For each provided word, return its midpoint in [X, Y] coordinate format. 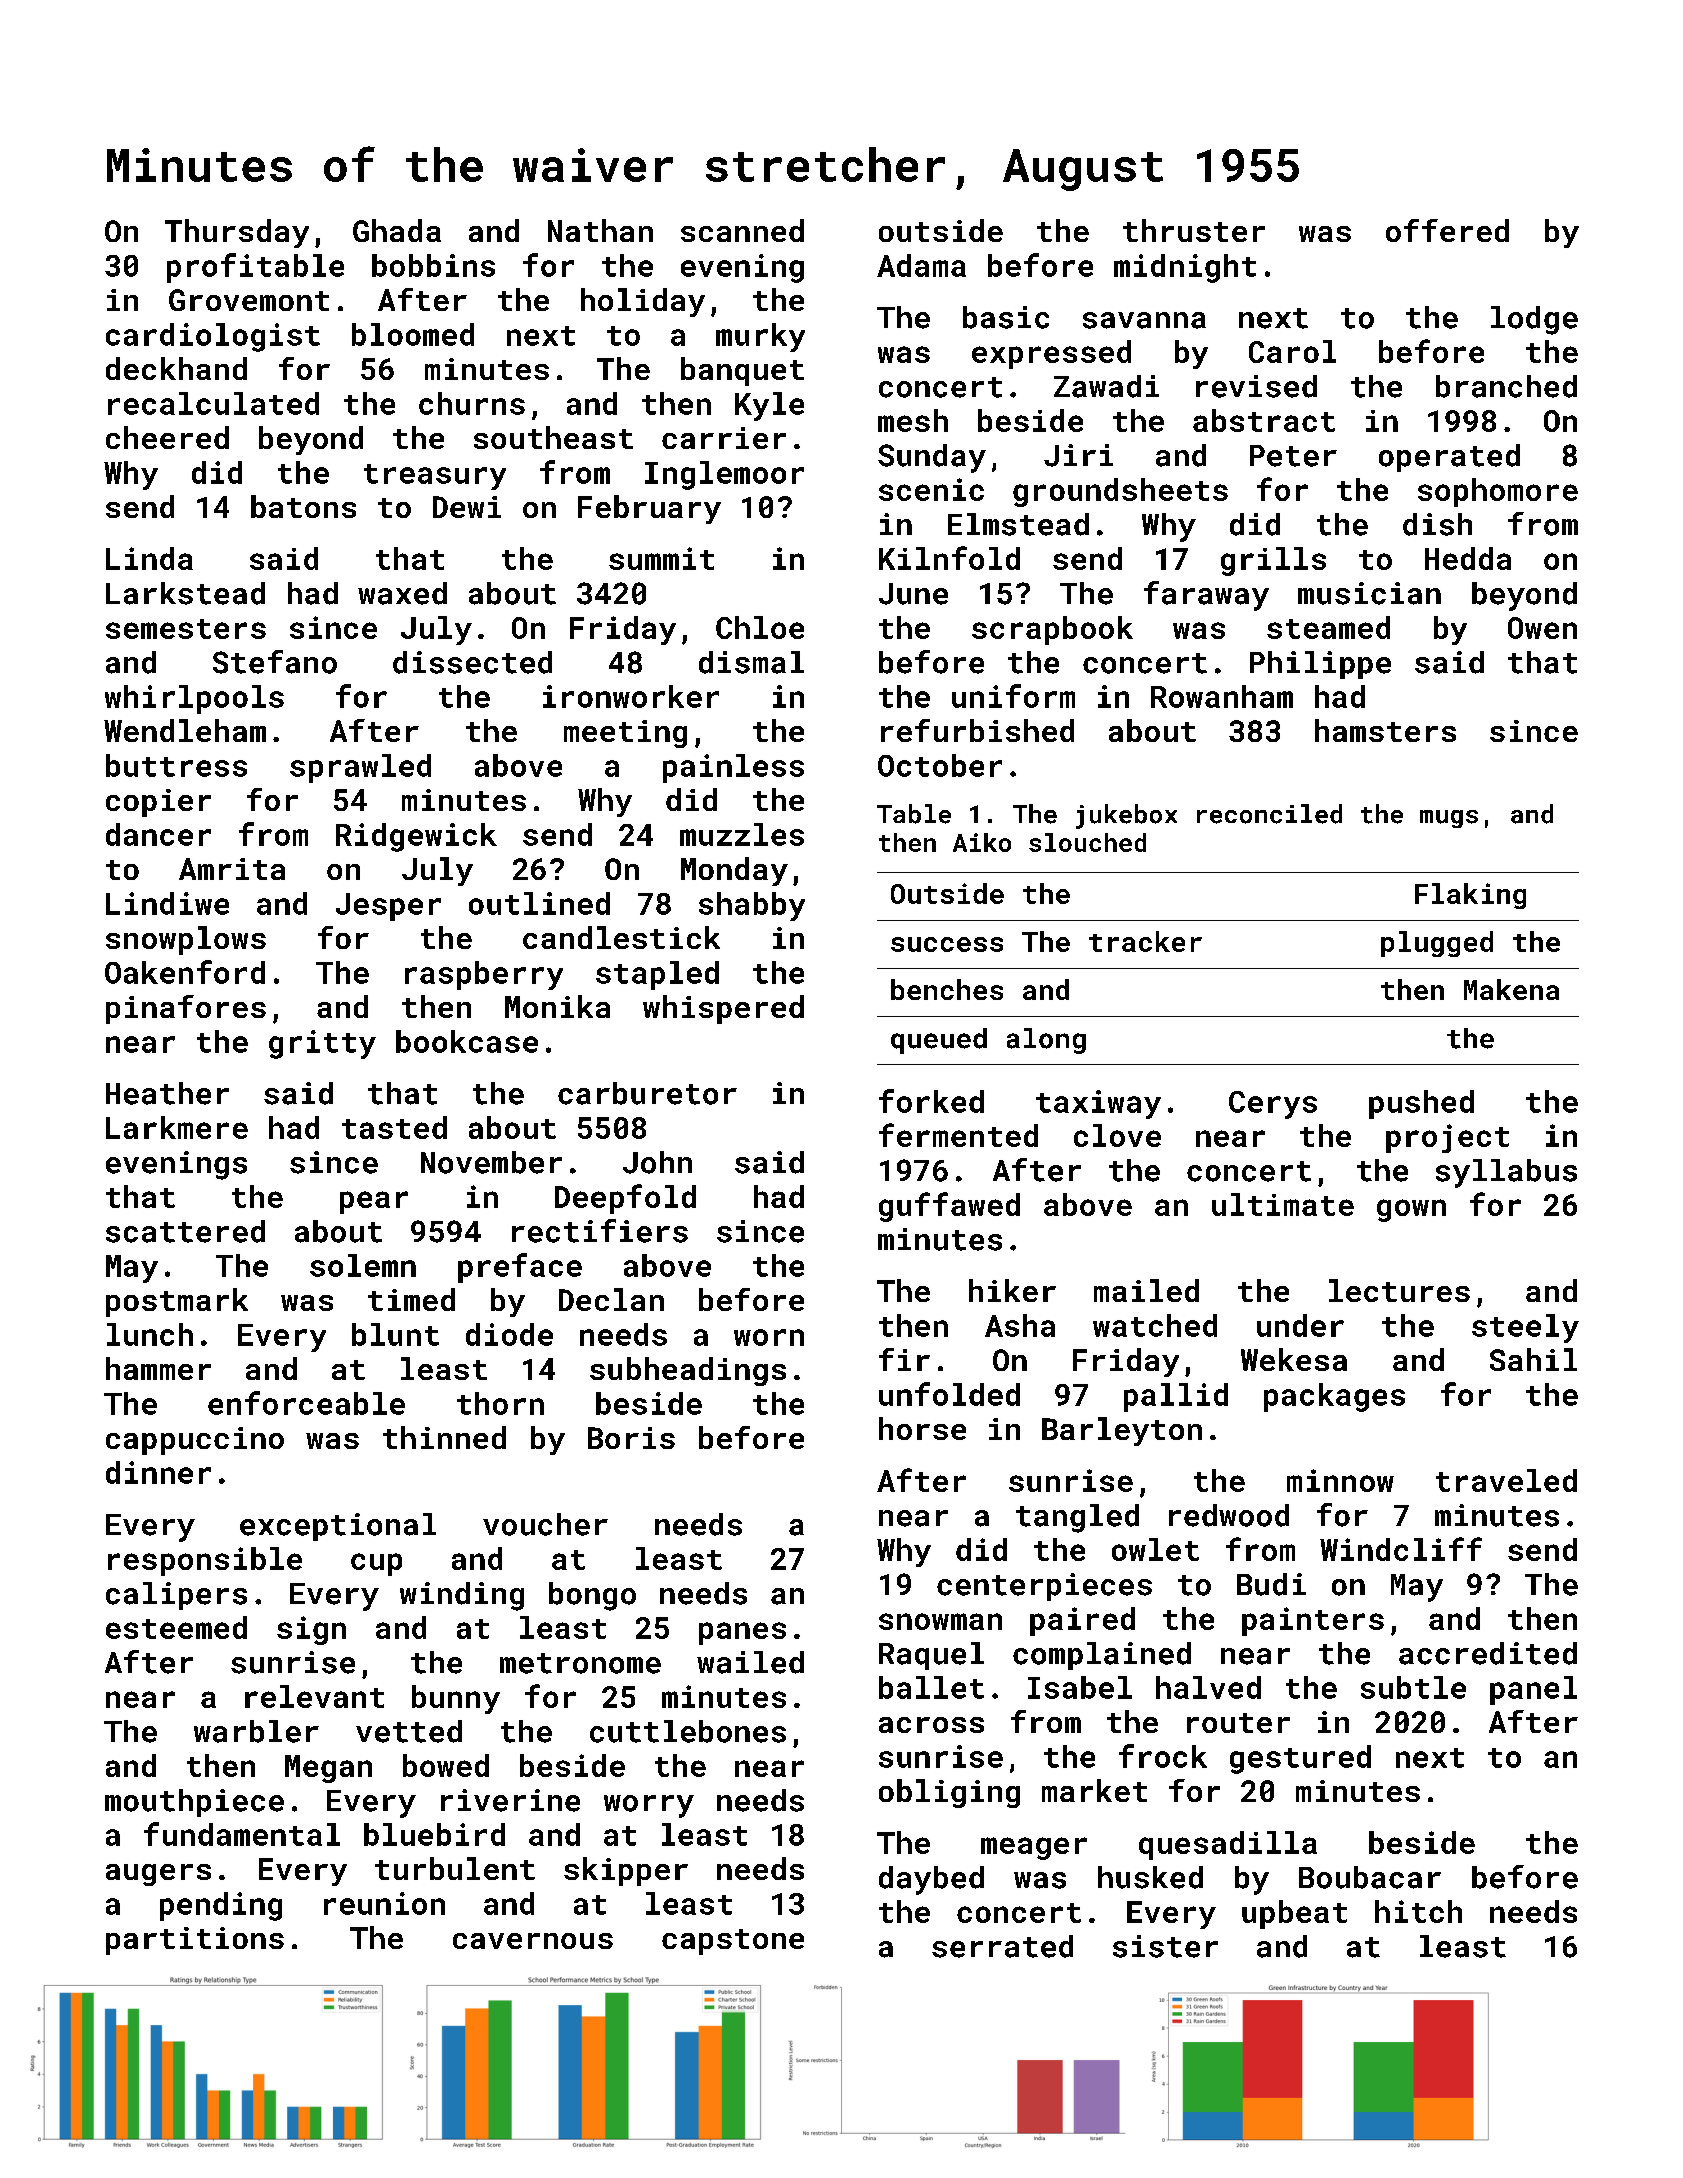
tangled [1077, 1518]
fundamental [242, 1834]
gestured [1300, 1759]
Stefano [275, 662]
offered [1447, 230]
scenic [931, 489]
